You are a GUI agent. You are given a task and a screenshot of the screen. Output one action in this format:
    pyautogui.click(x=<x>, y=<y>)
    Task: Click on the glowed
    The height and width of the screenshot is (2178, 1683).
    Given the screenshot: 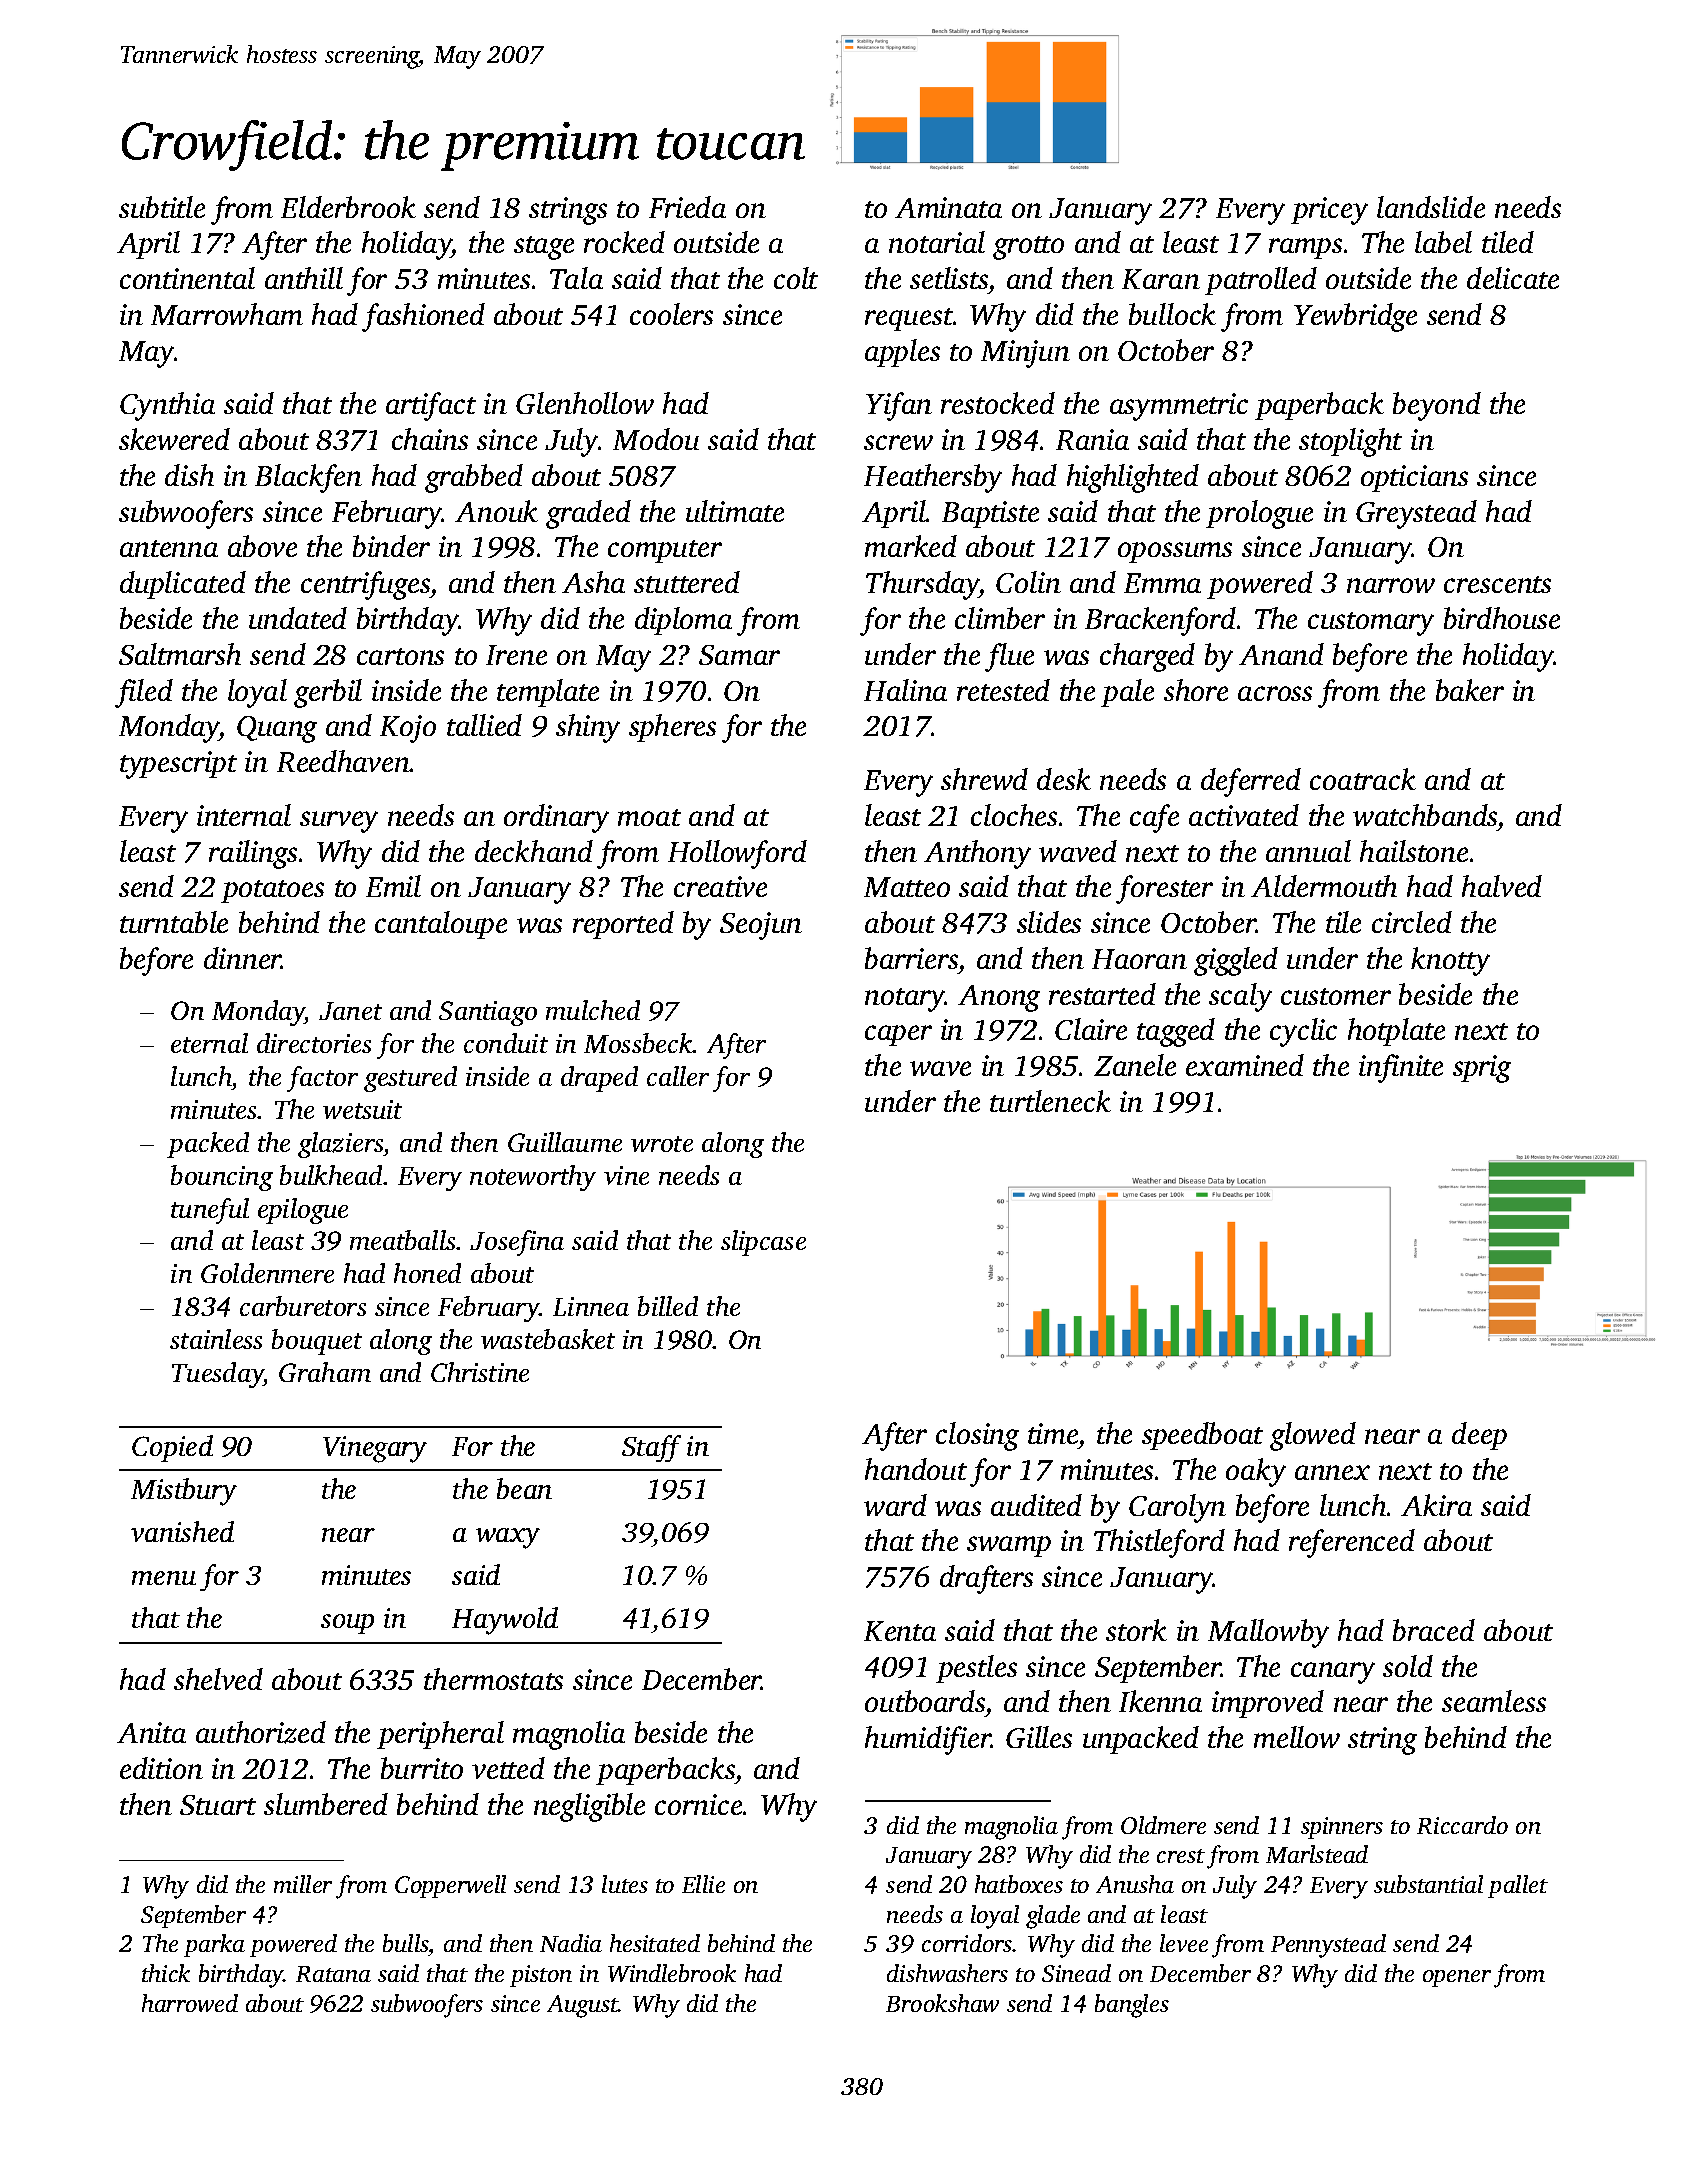 What is the action you would take?
    pyautogui.click(x=1313, y=1436)
